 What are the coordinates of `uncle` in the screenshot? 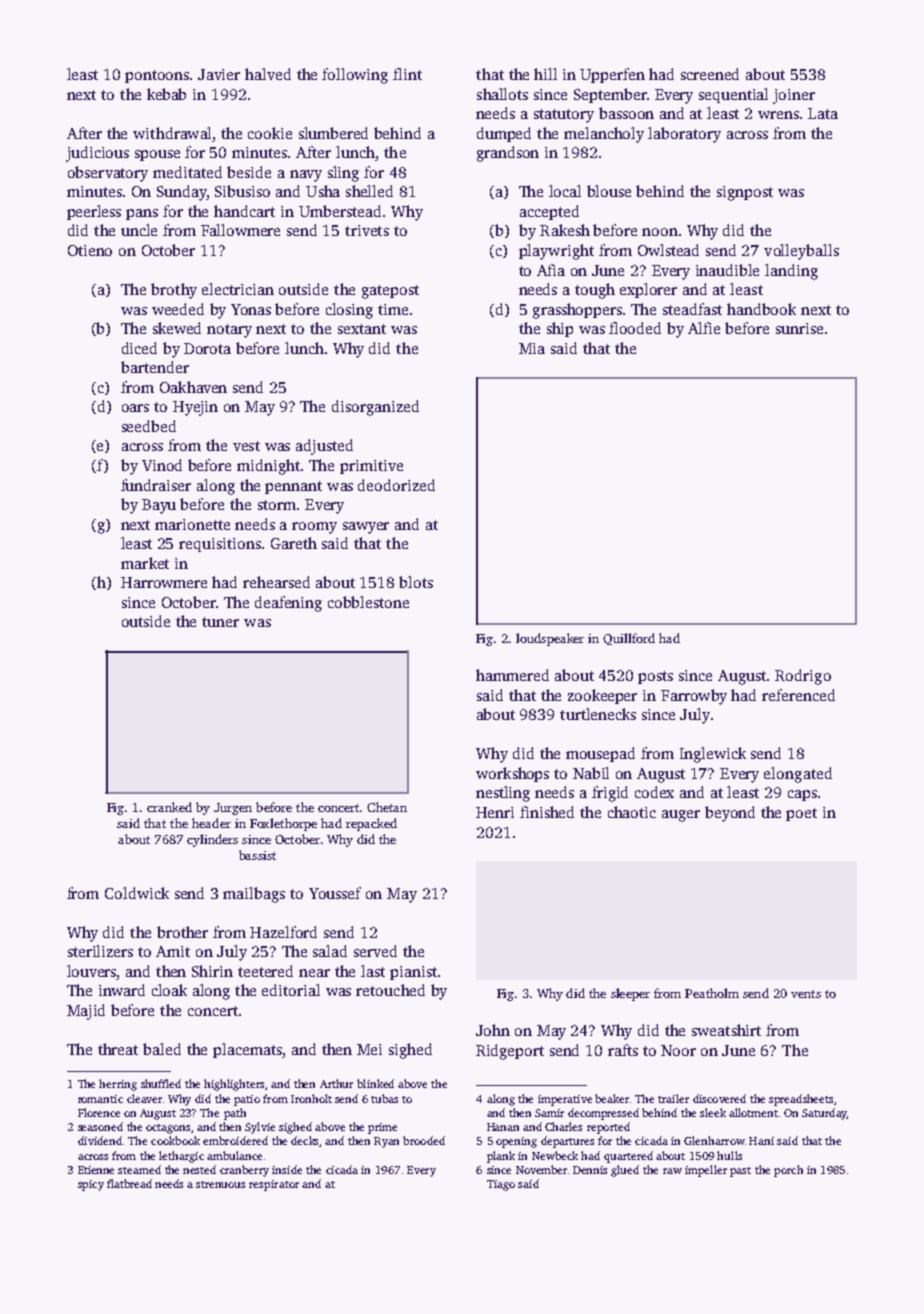 It's located at (139, 230).
